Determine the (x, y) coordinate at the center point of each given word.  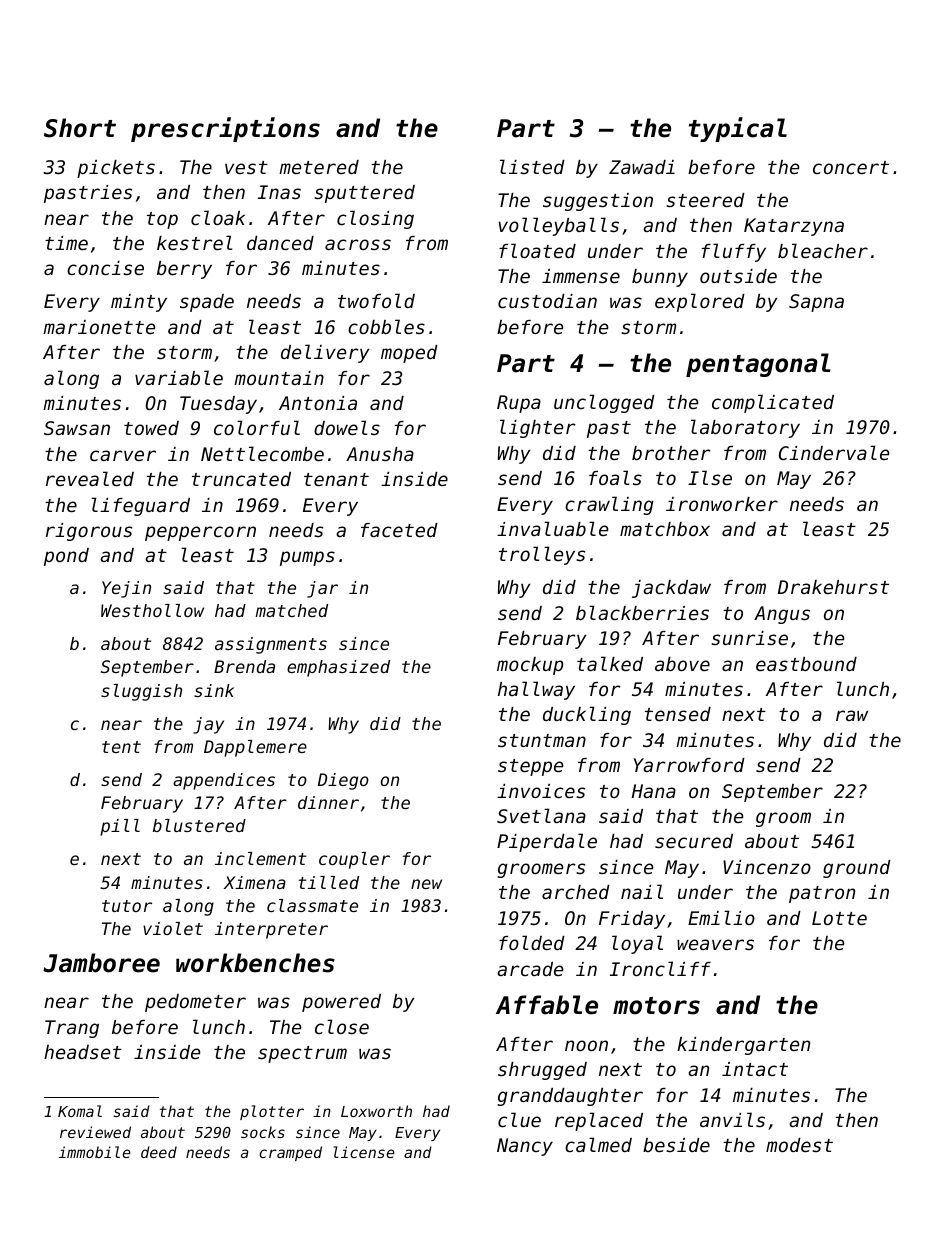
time (66, 243)
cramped (290, 1153)
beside (676, 1145)
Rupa (519, 404)
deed (159, 1152)
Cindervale (834, 452)
